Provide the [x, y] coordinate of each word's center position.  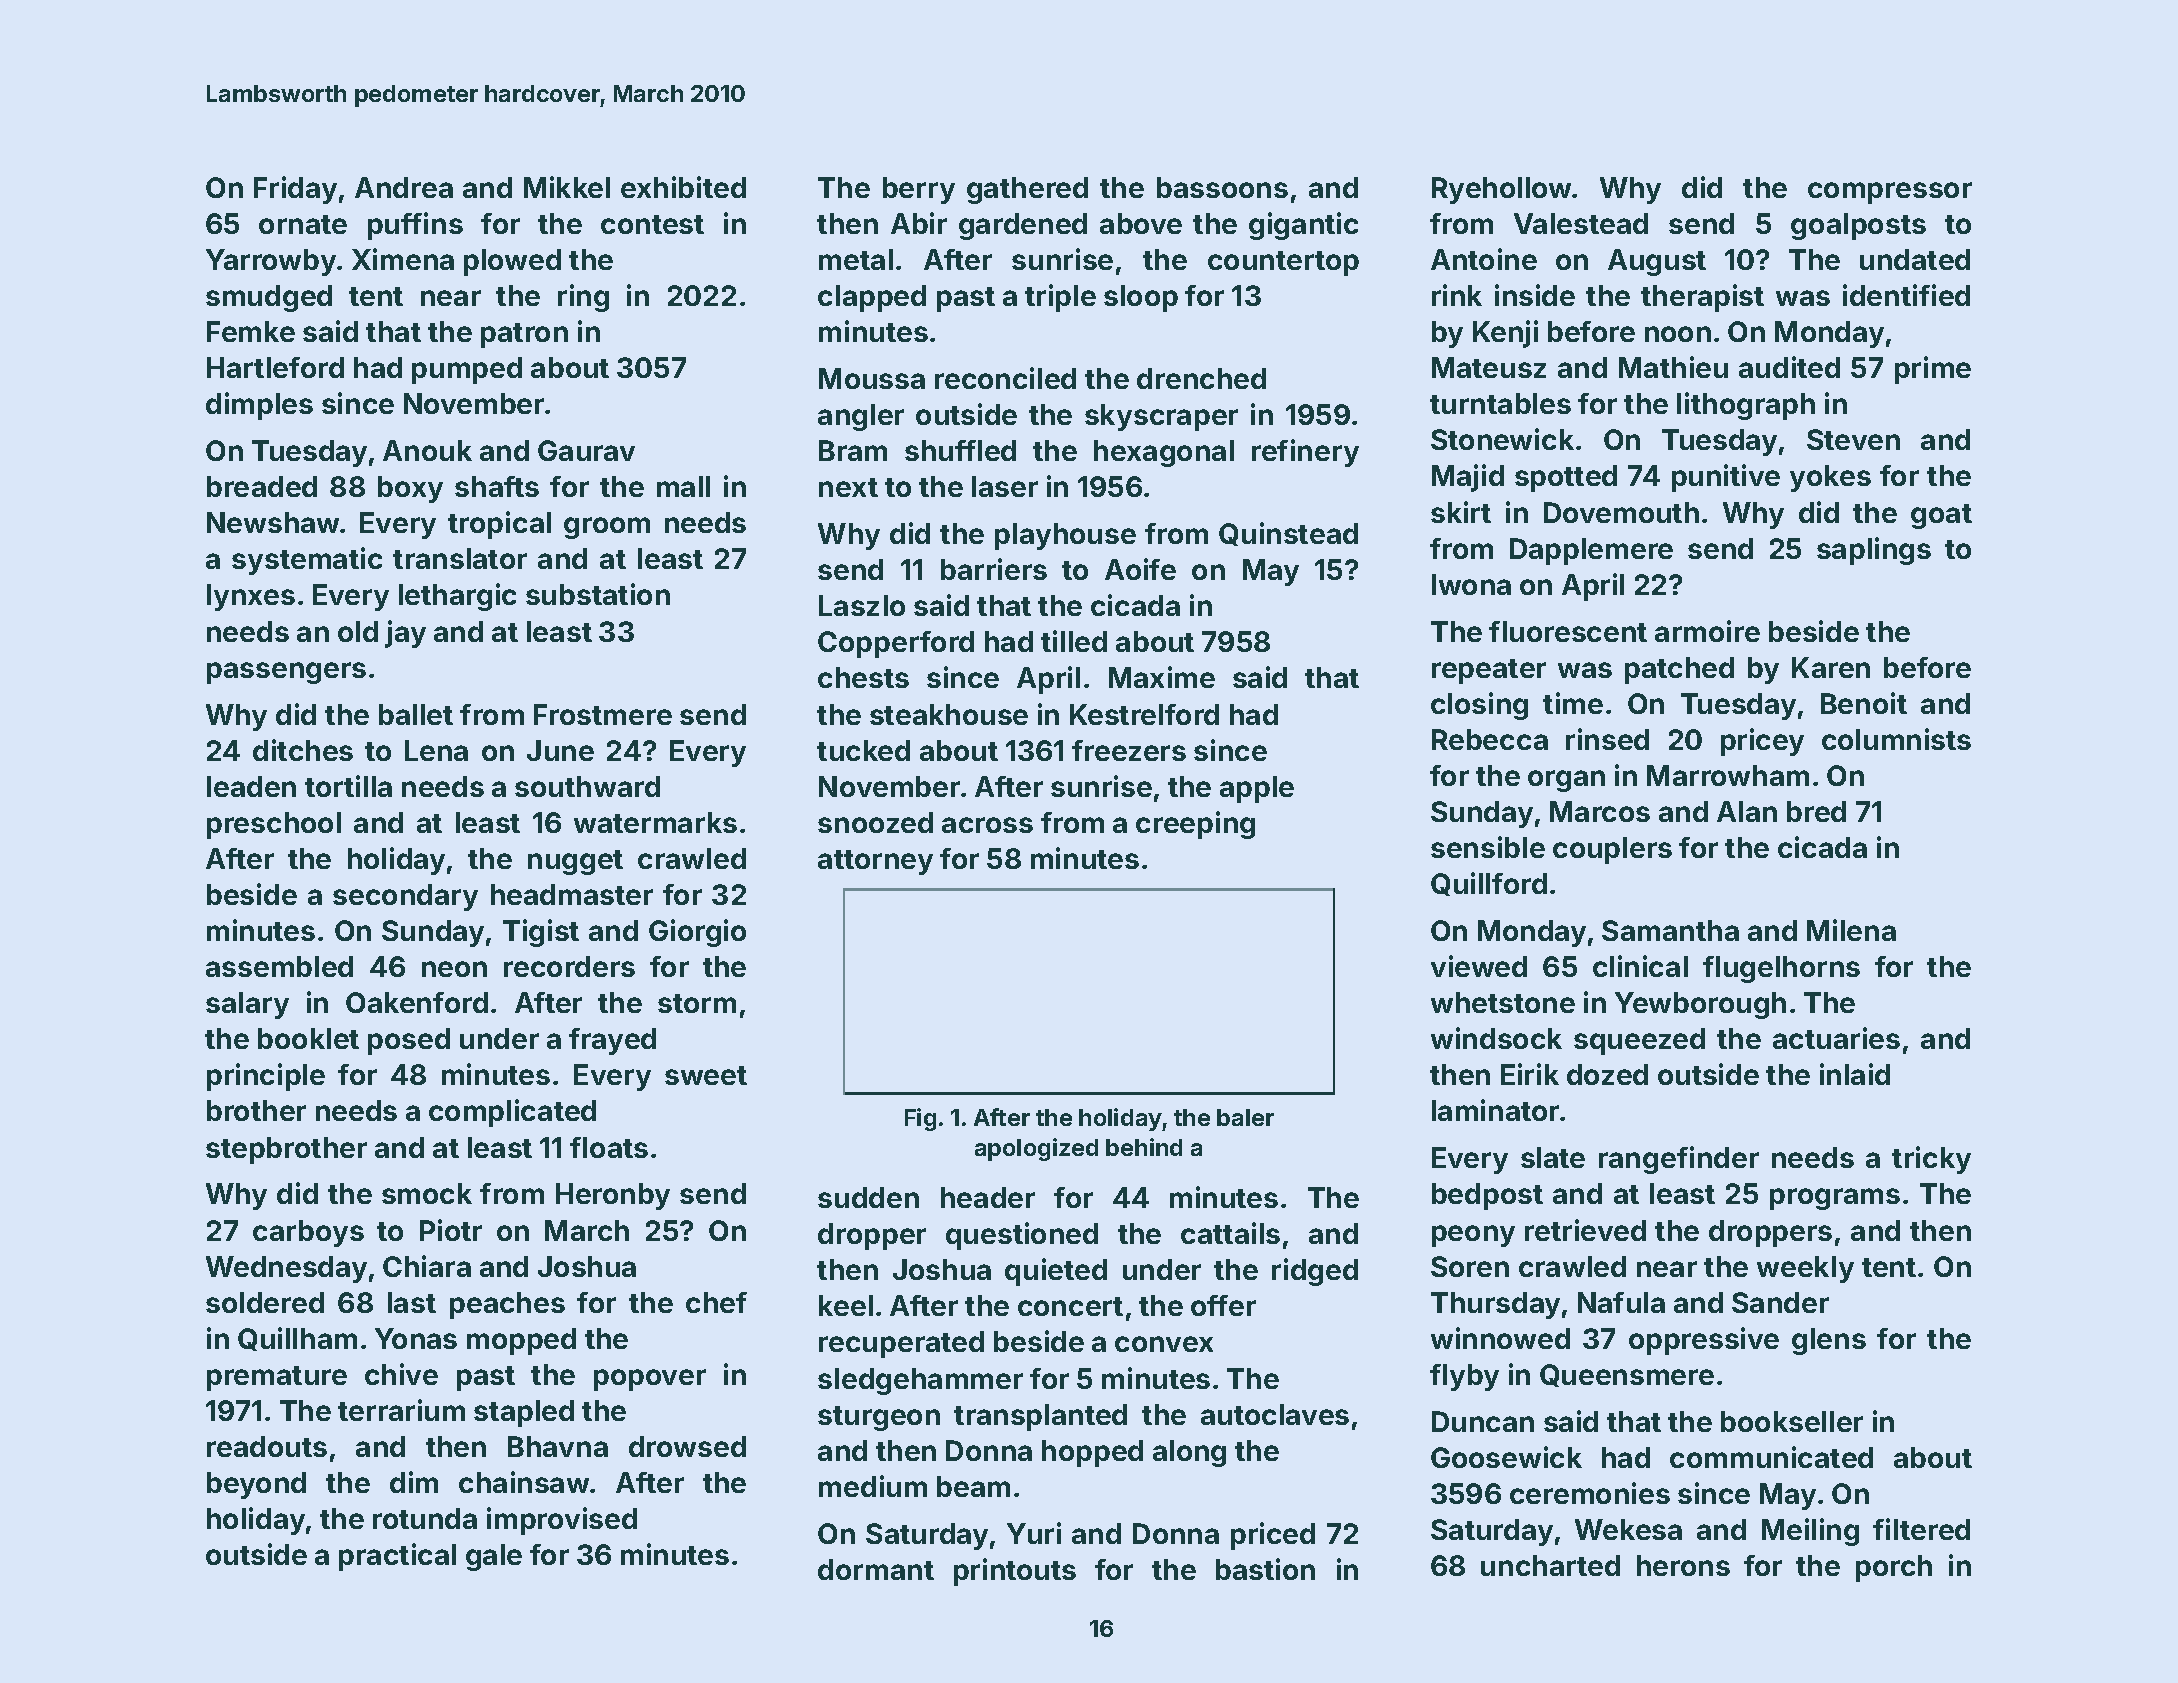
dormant [876, 1569]
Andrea [404, 187]
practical [397, 1557]
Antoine [1484, 259]
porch [1894, 1568]
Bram [853, 450]
